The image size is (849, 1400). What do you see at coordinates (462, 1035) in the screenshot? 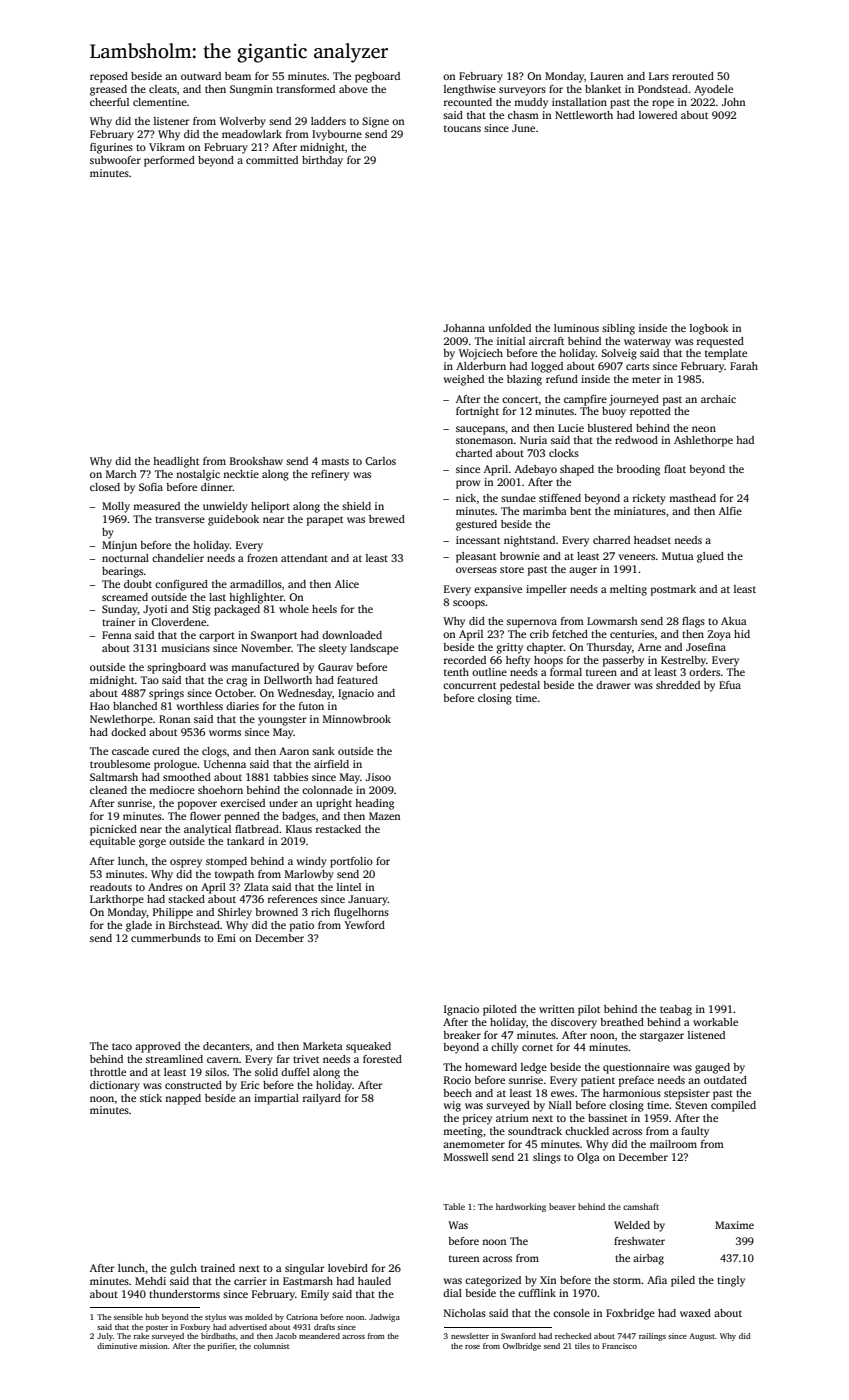
I see `breaker` at bounding box center [462, 1035].
